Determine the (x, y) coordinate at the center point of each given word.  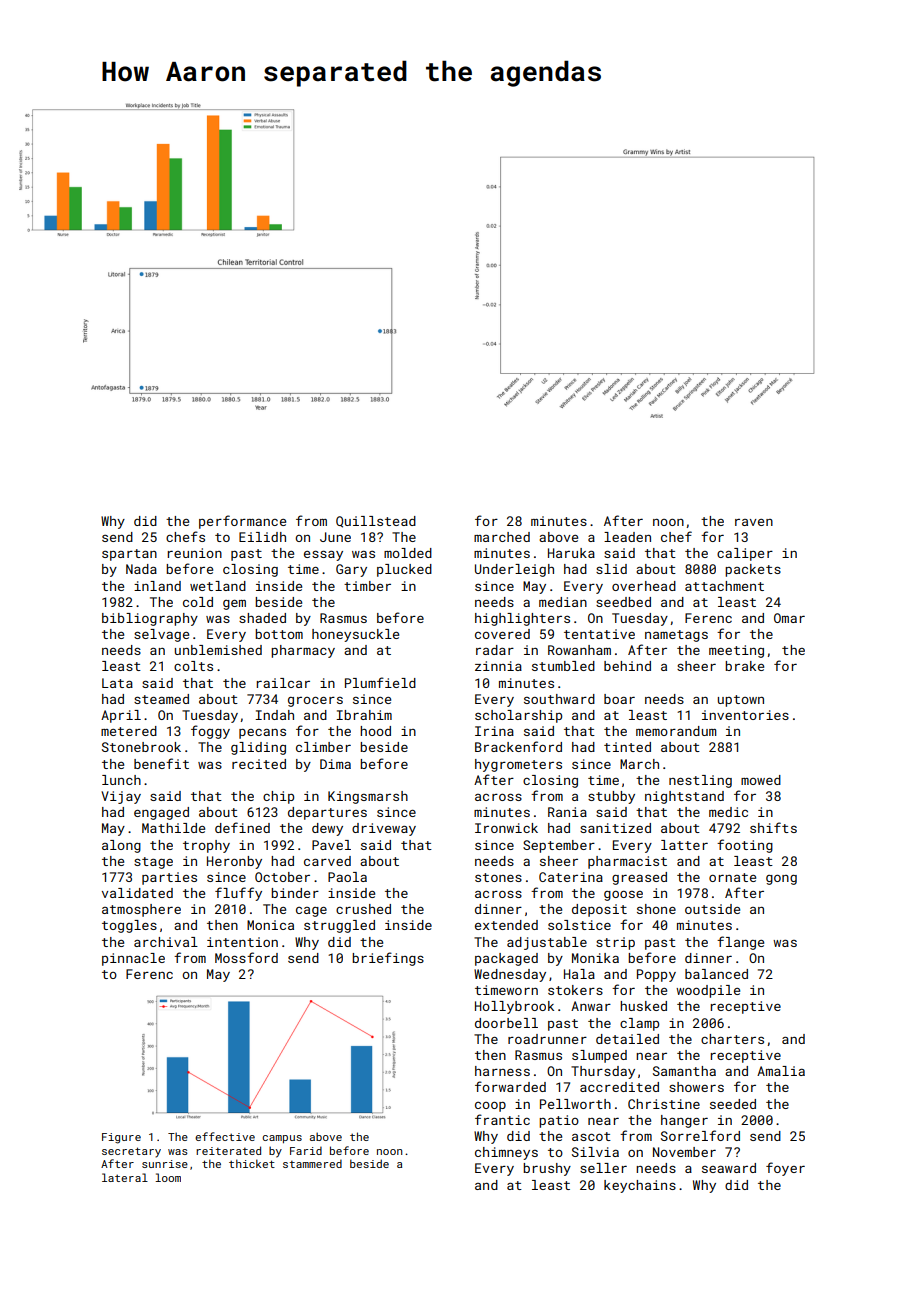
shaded (262, 618)
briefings (388, 959)
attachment (724, 586)
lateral (125, 1177)
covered (502, 634)
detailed (627, 1039)
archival (166, 942)
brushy (547, 1169)
